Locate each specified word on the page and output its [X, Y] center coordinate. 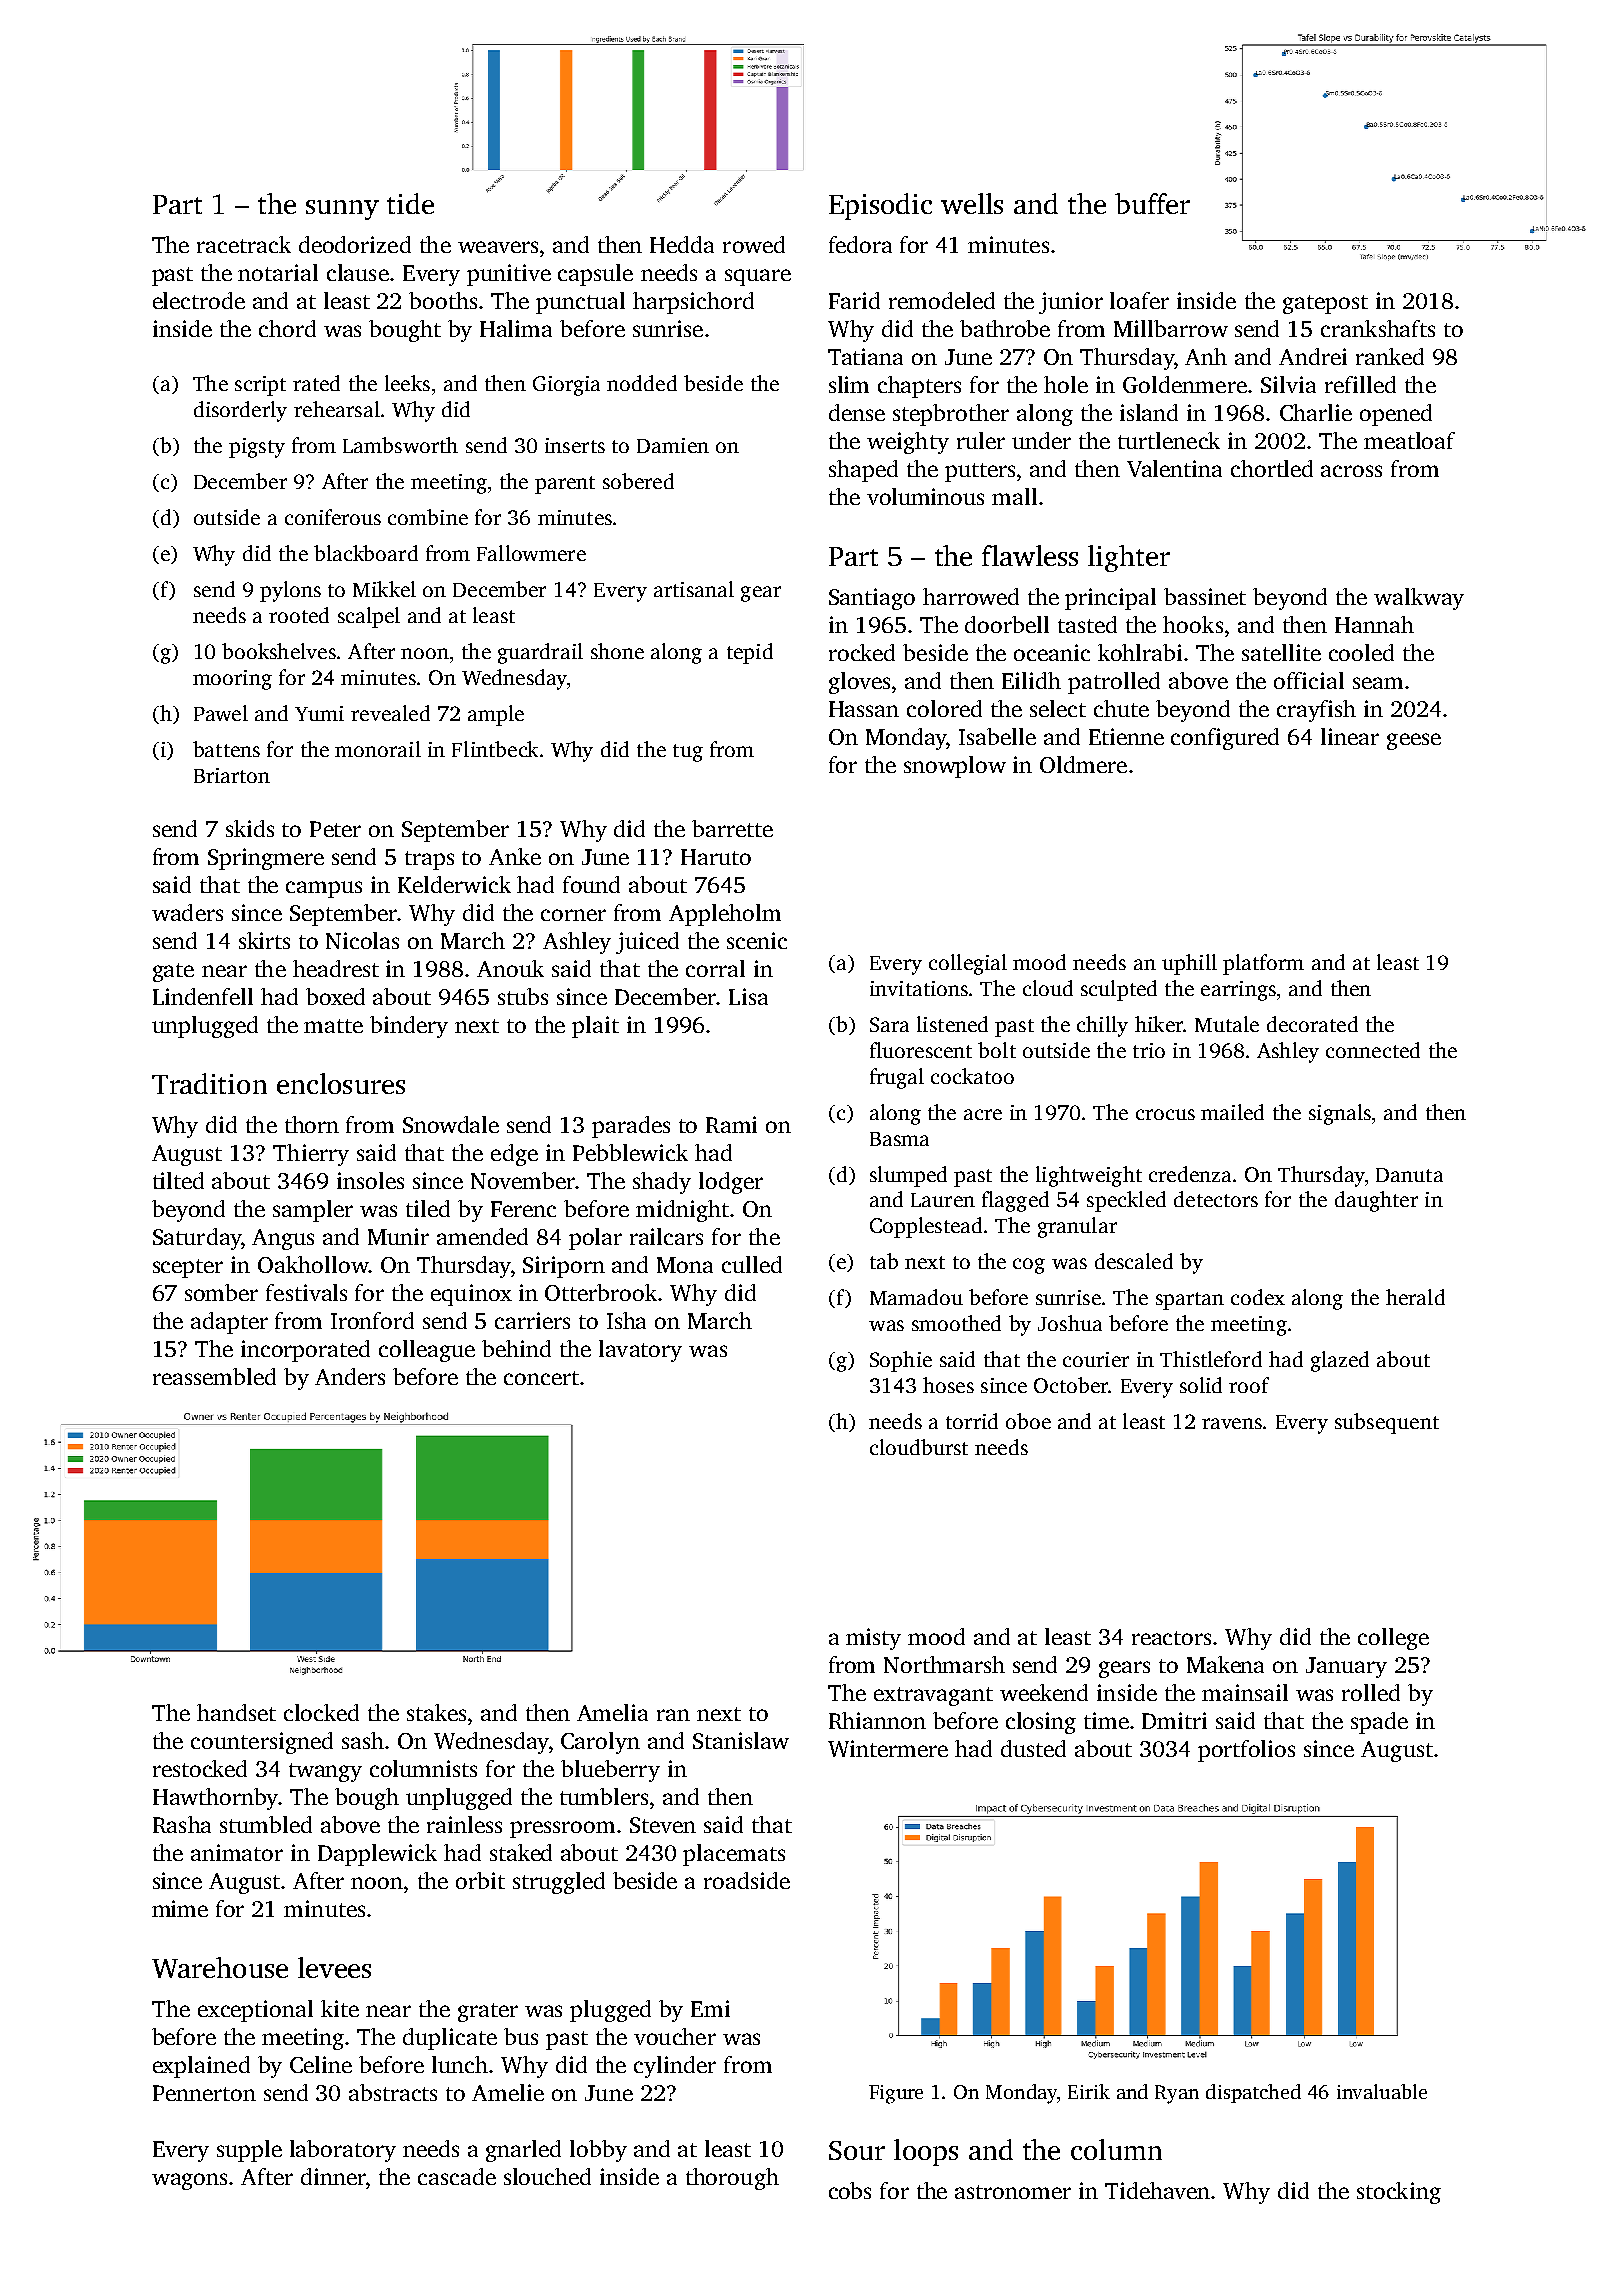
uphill [1189, 964]
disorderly [240, 411]
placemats [734, 1855]
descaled [1134, 1261]
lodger [731, 1183]
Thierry [311, 1155]
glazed [1340, 1361]
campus [324, 889]
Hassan [864, 709]
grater [488, 2012]
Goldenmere [1185, 384]
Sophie [901, 1361]
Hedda [682, 244]
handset [236, 1712]
